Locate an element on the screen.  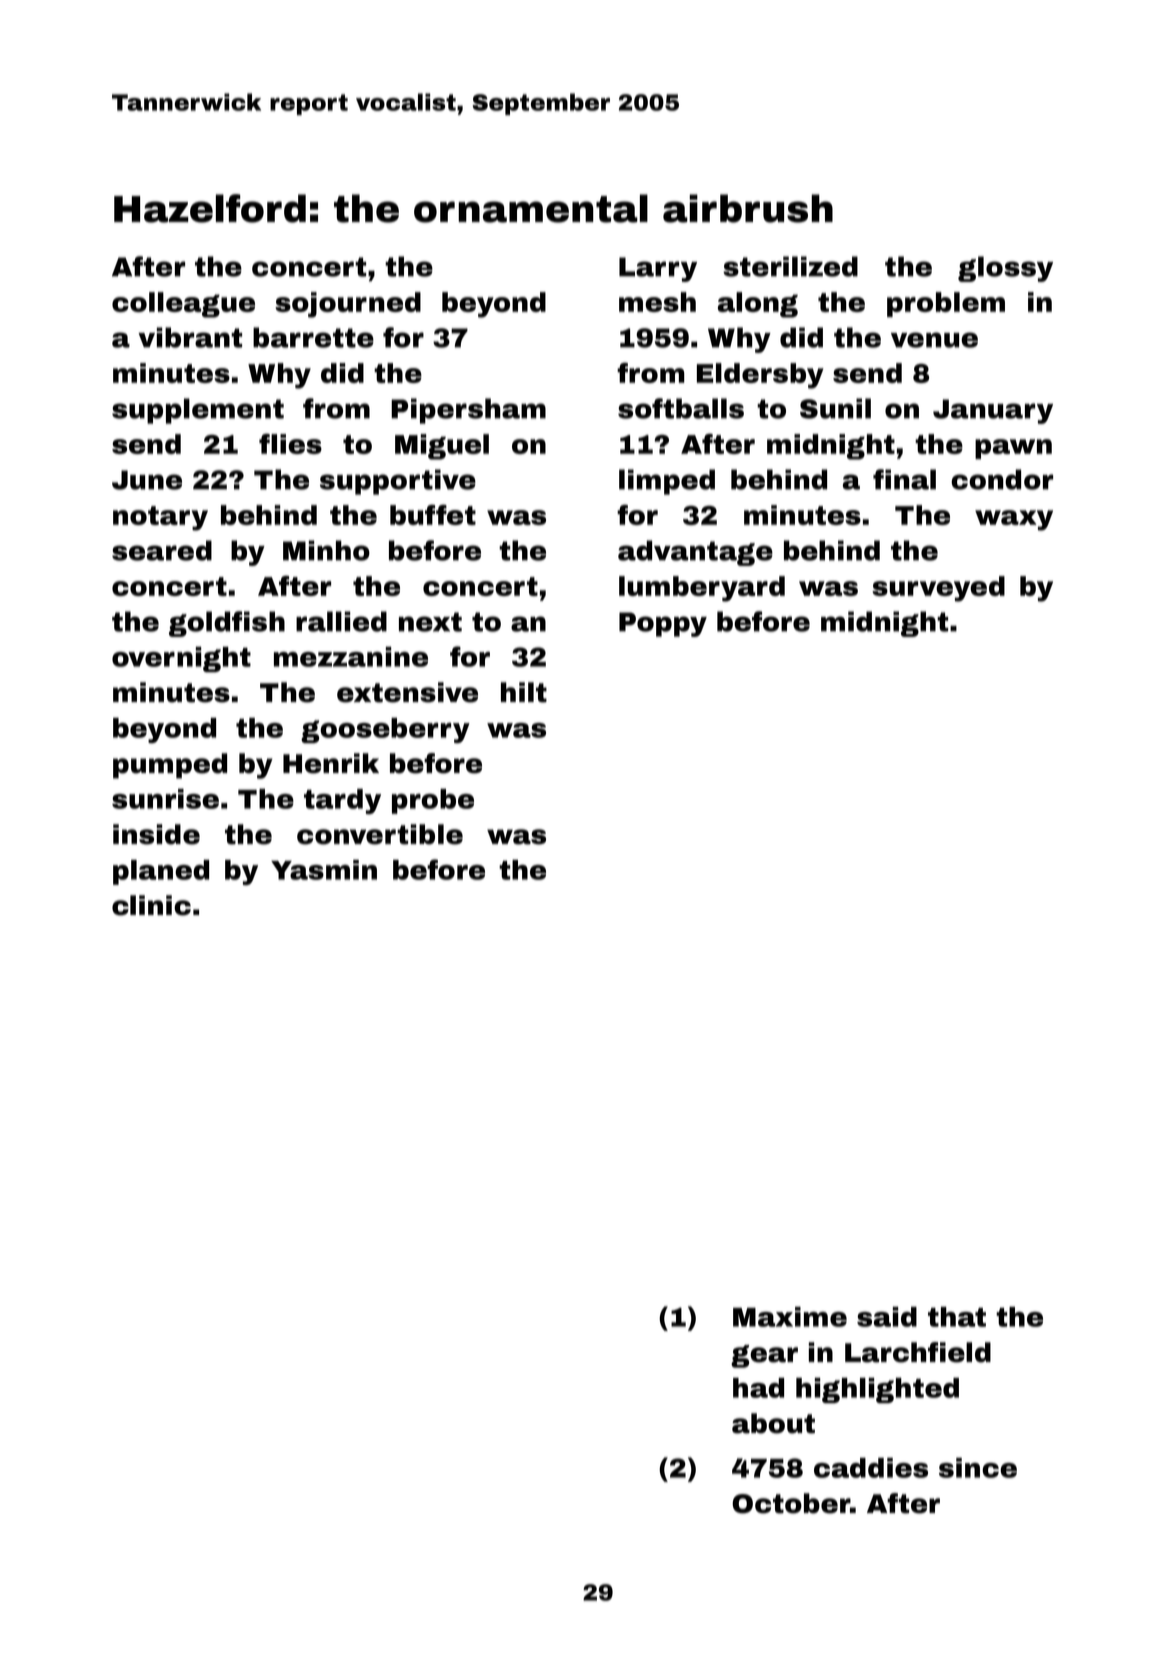
gear is located at coordinates (764, 1356).
